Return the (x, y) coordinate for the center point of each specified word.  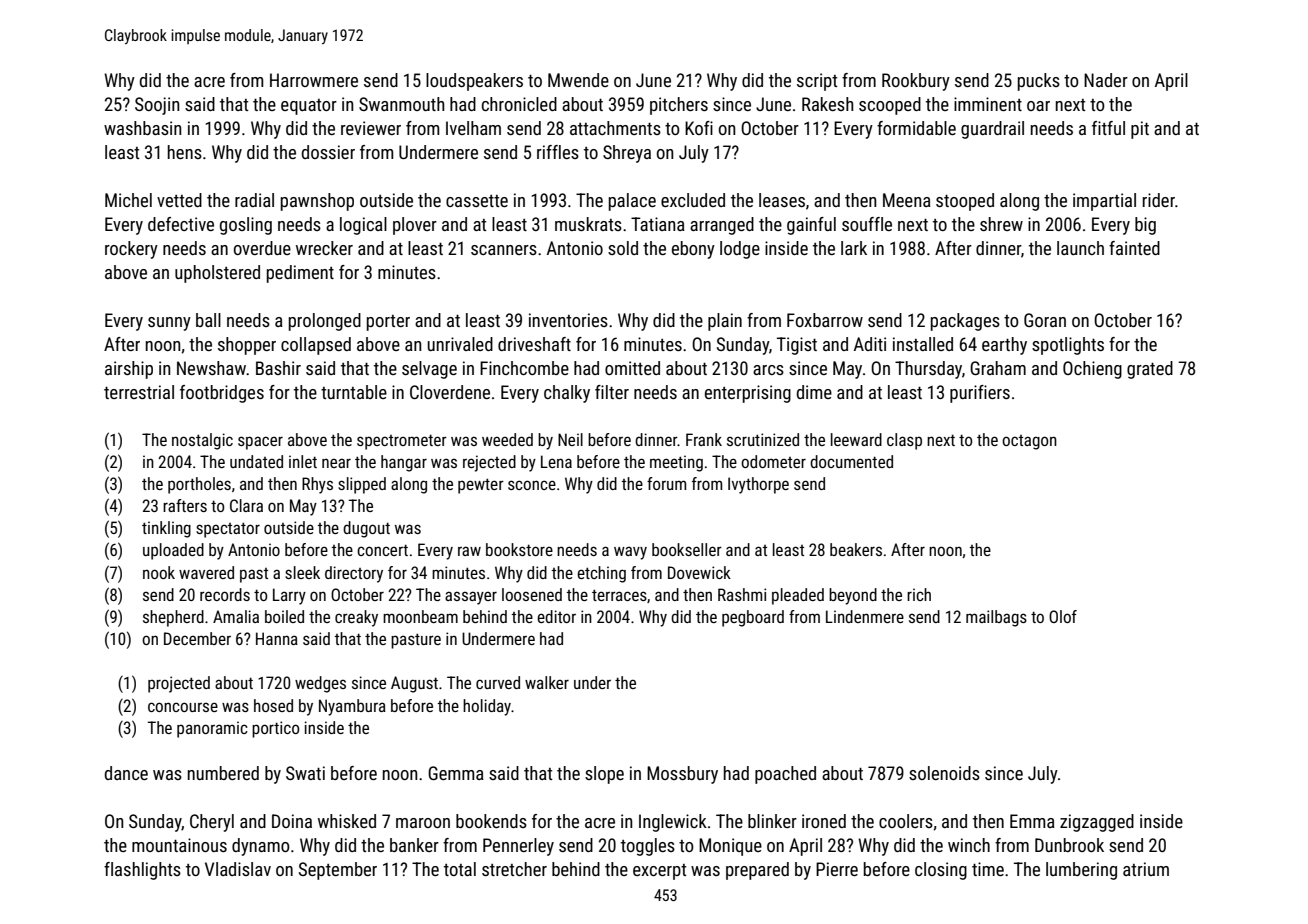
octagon (1029, 442)
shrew (1001, 224)
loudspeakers (474, 82)
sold (623, 248)
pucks (1039, 82)
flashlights (142, 871)
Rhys (317, 485)
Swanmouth (401, 104)
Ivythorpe (758, 485)
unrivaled (460, 344)
